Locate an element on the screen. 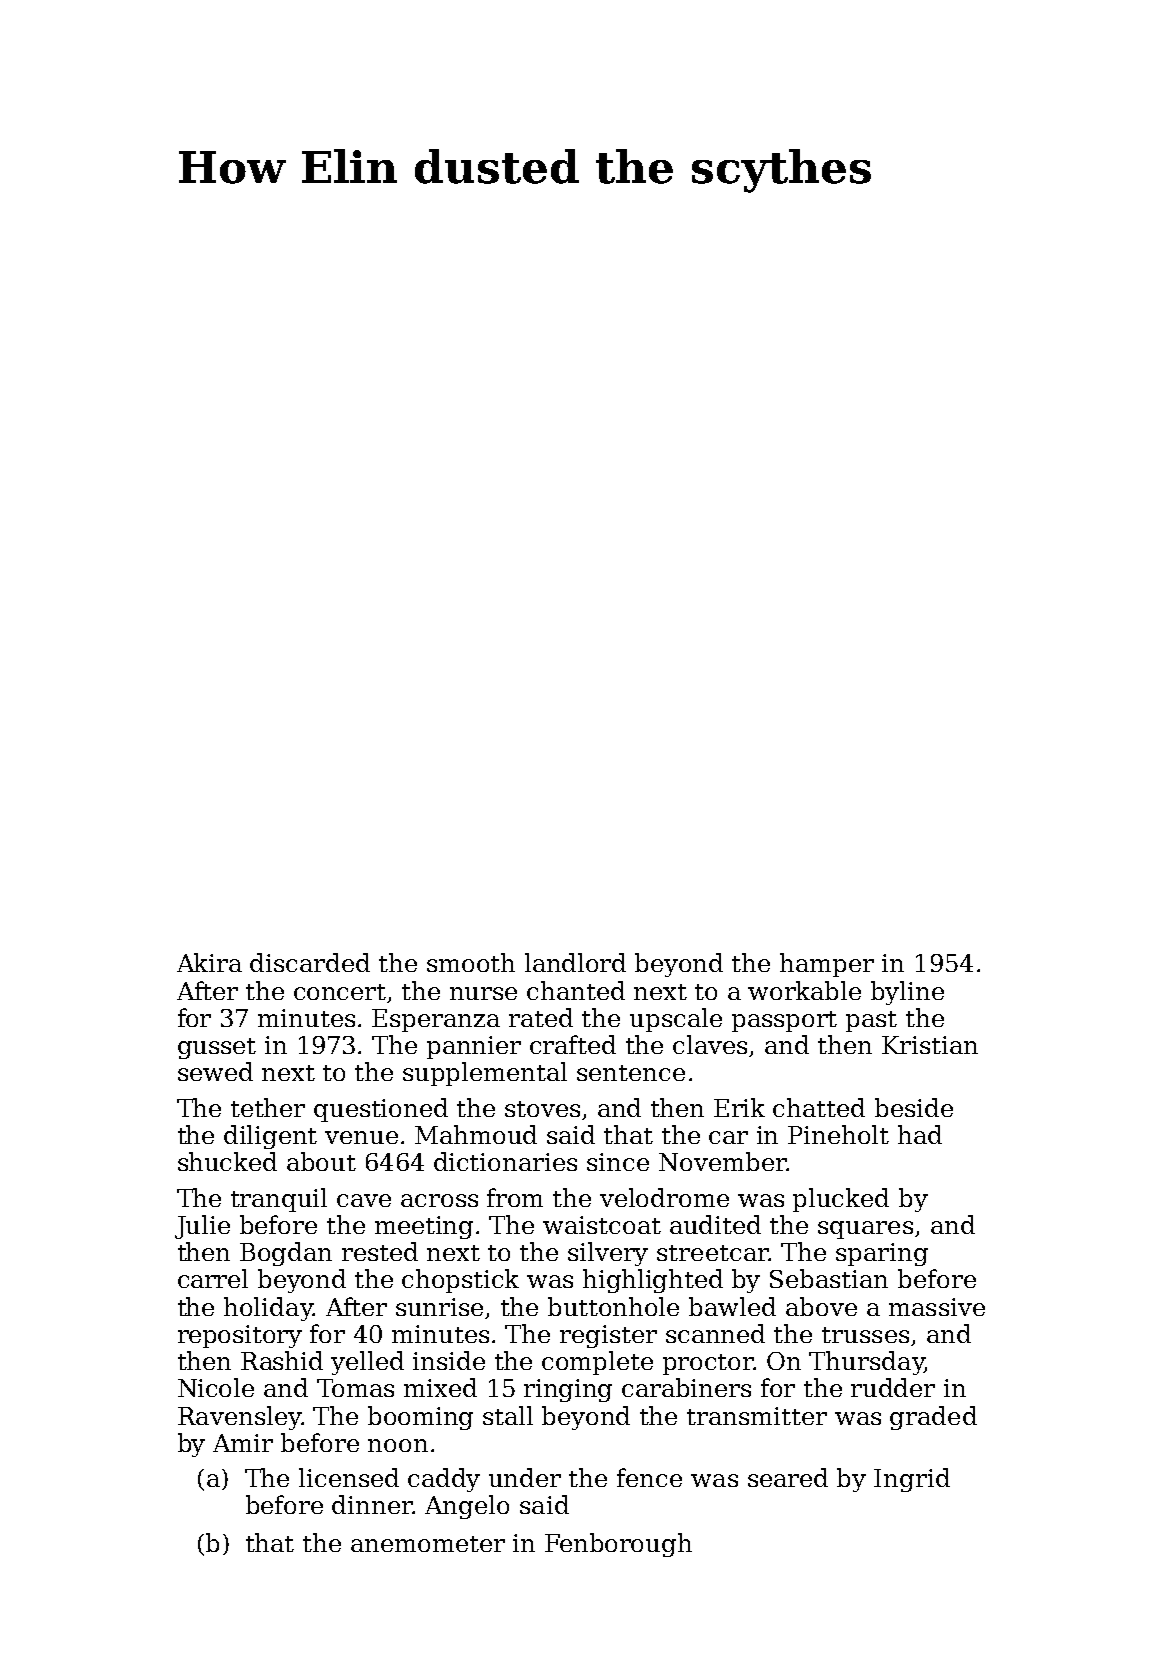  cave is located at coordinates (364, 1200).
